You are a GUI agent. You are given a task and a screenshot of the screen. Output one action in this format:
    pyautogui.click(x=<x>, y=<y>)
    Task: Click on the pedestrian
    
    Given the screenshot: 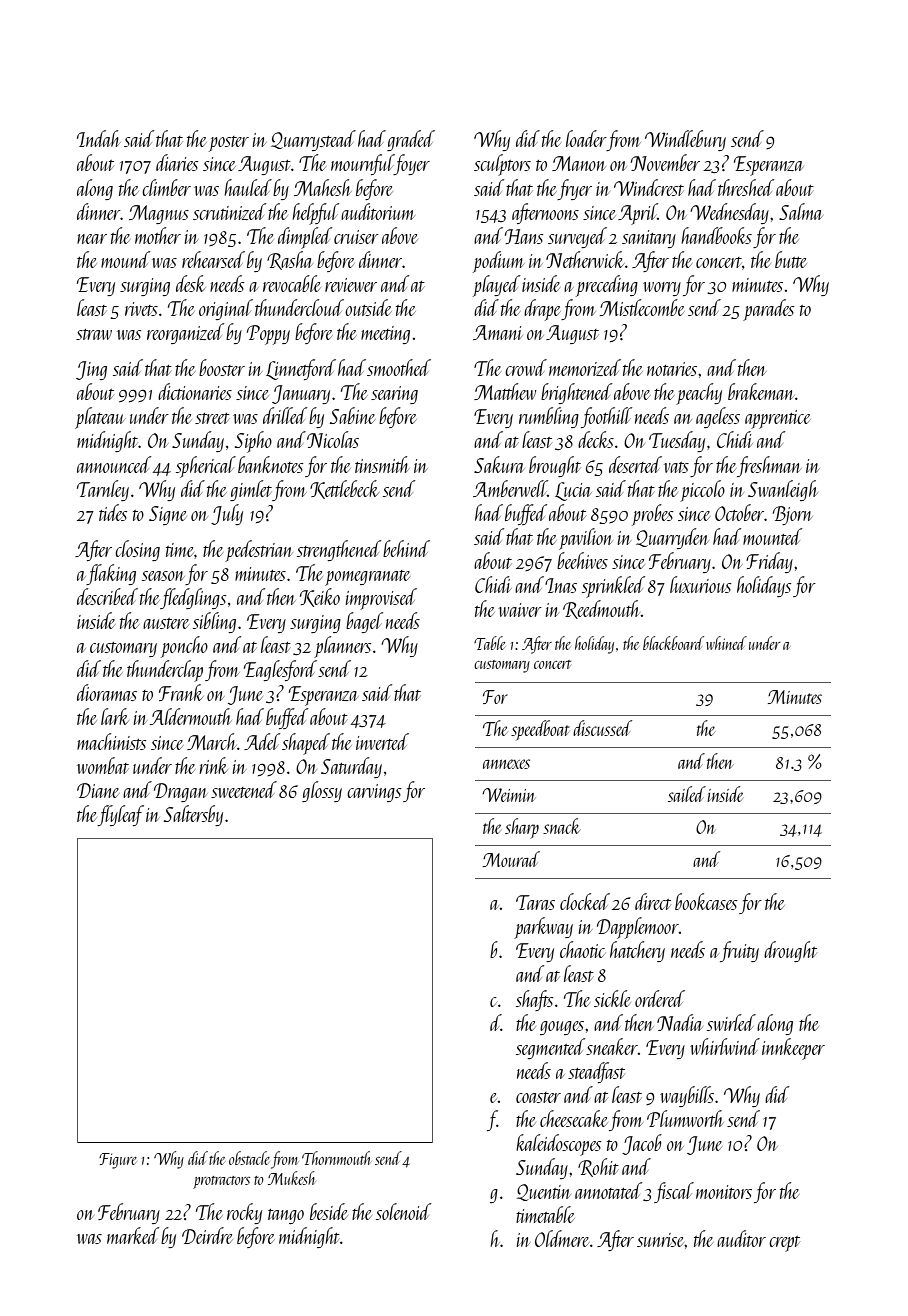 What is the action you would take?
    pyautogui.click(x=258, y=551)
